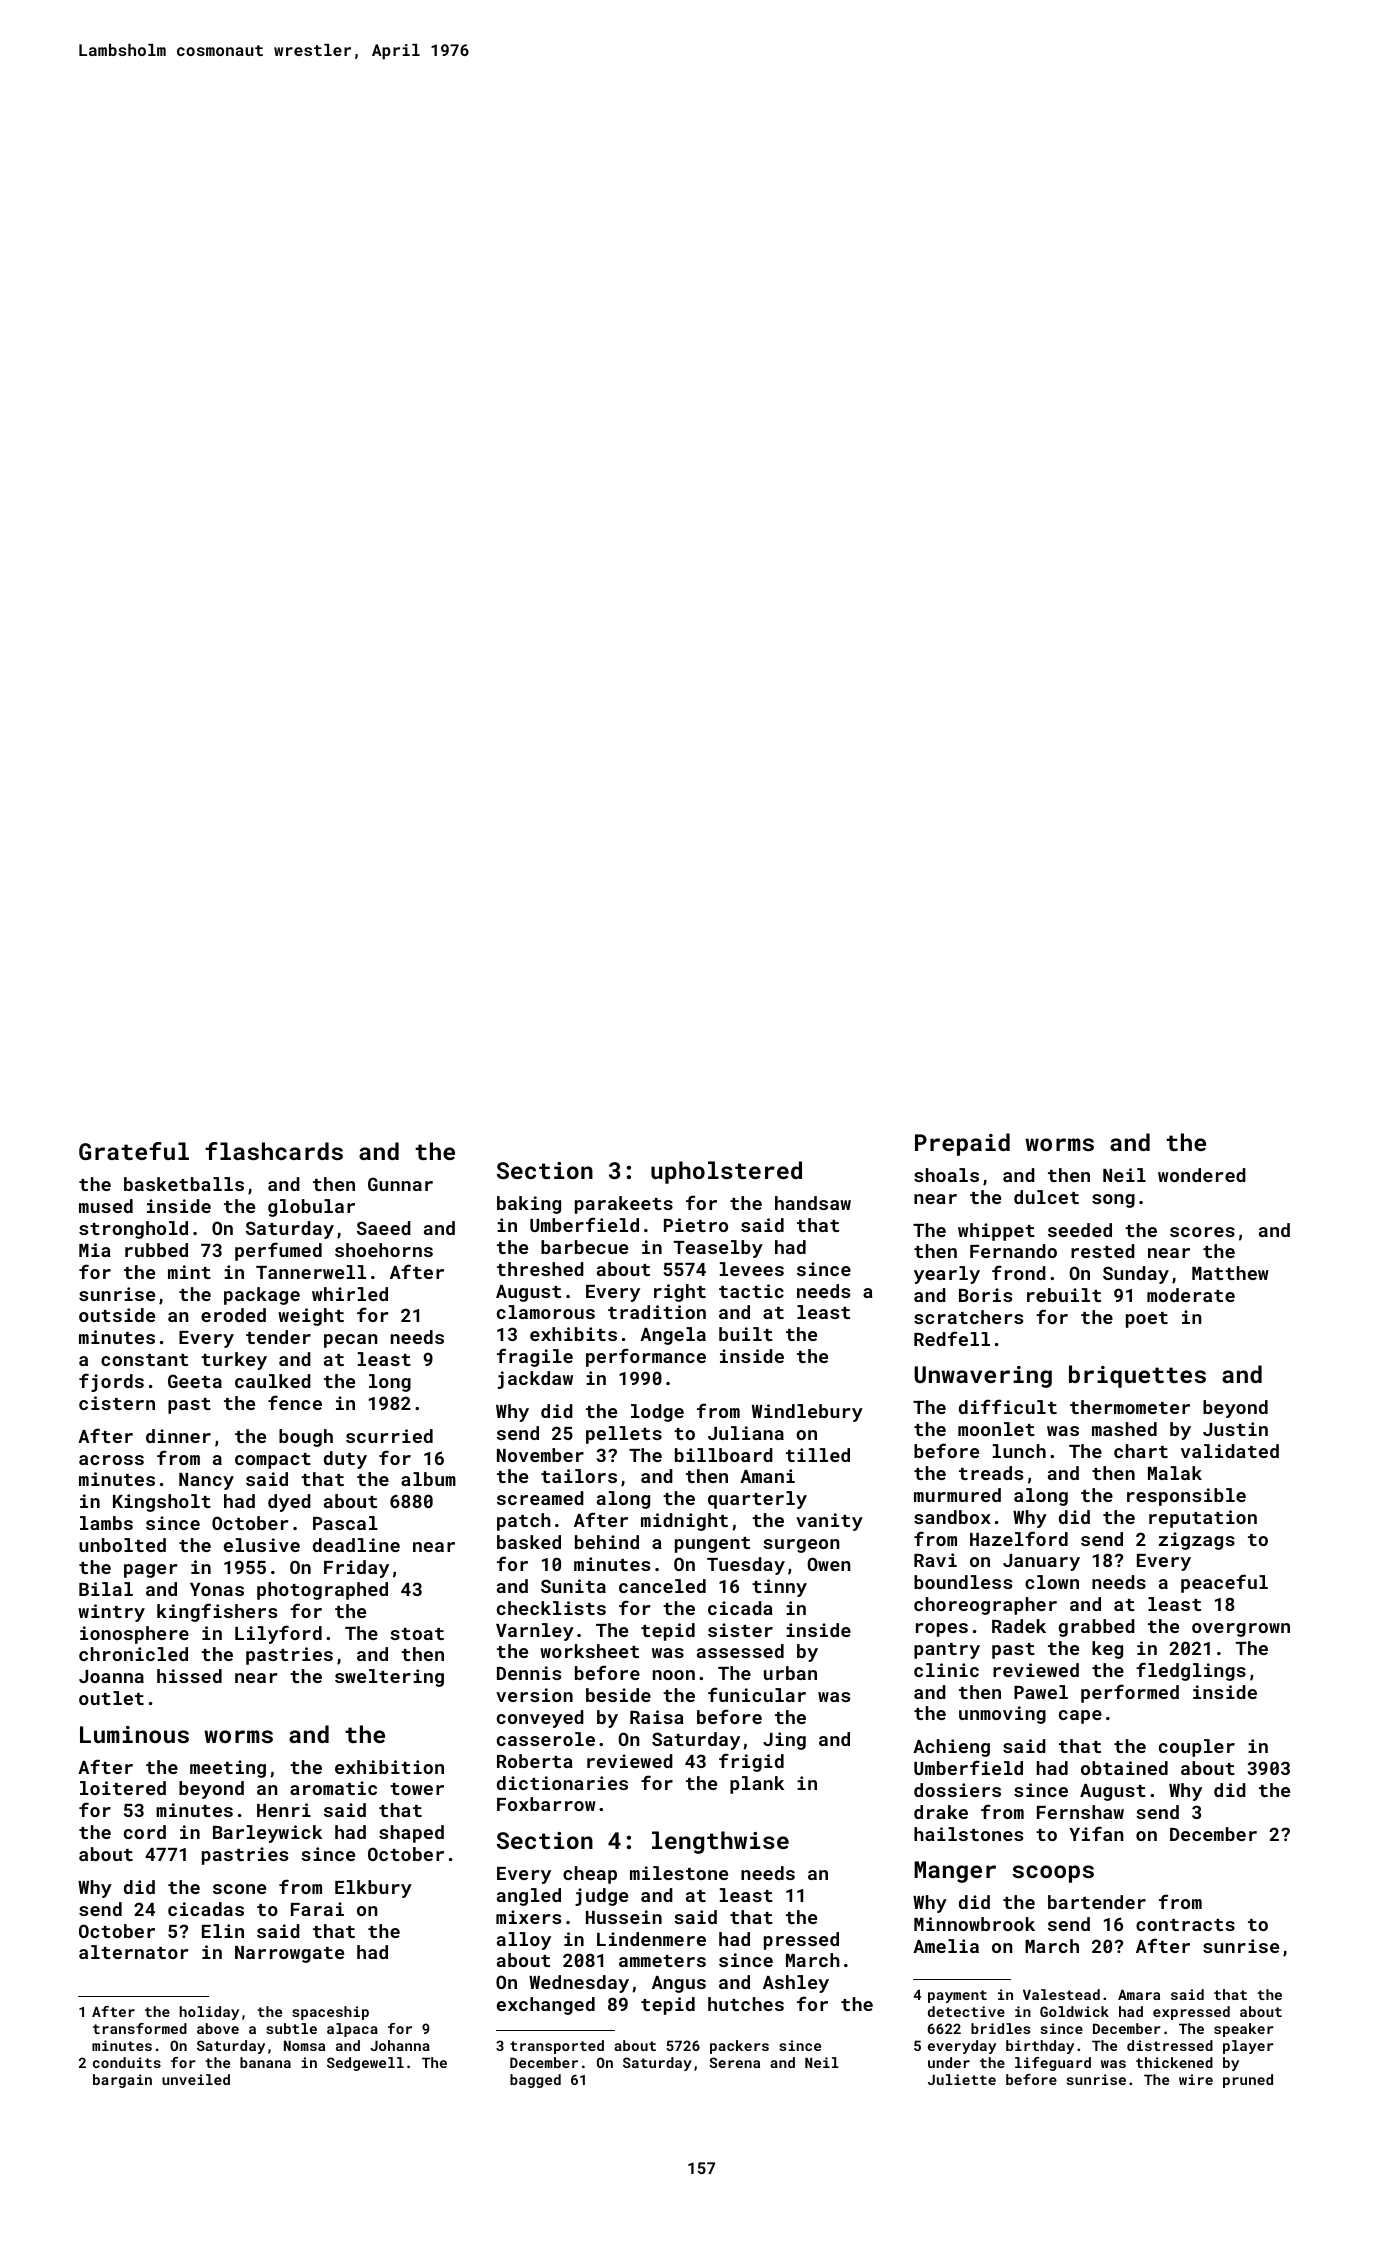 This document has width=1374, height=2264. I want to click on Angela, so click(673, 1336).
